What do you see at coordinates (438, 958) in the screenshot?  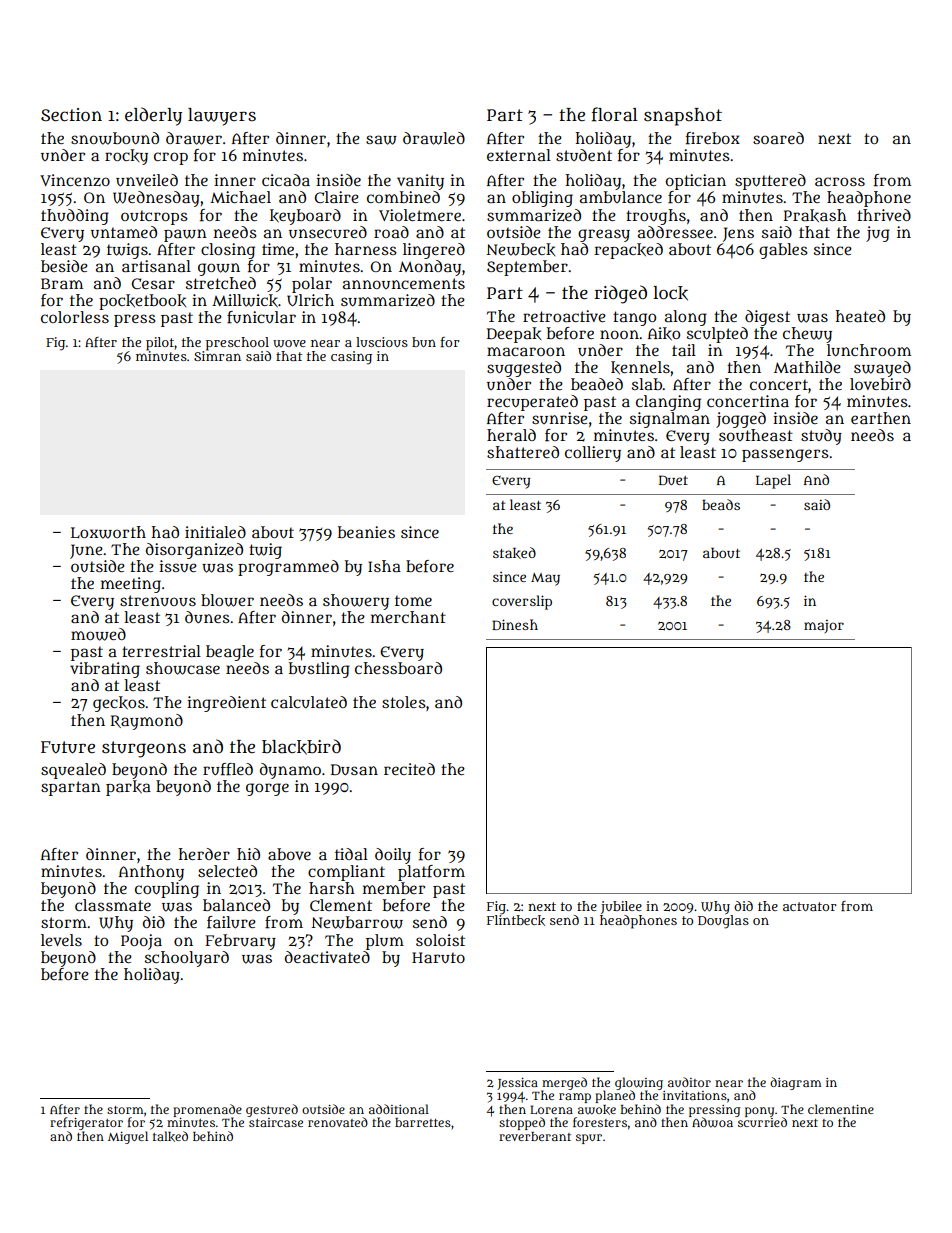 I see `Haruto` at bounding box center [438, 958].
